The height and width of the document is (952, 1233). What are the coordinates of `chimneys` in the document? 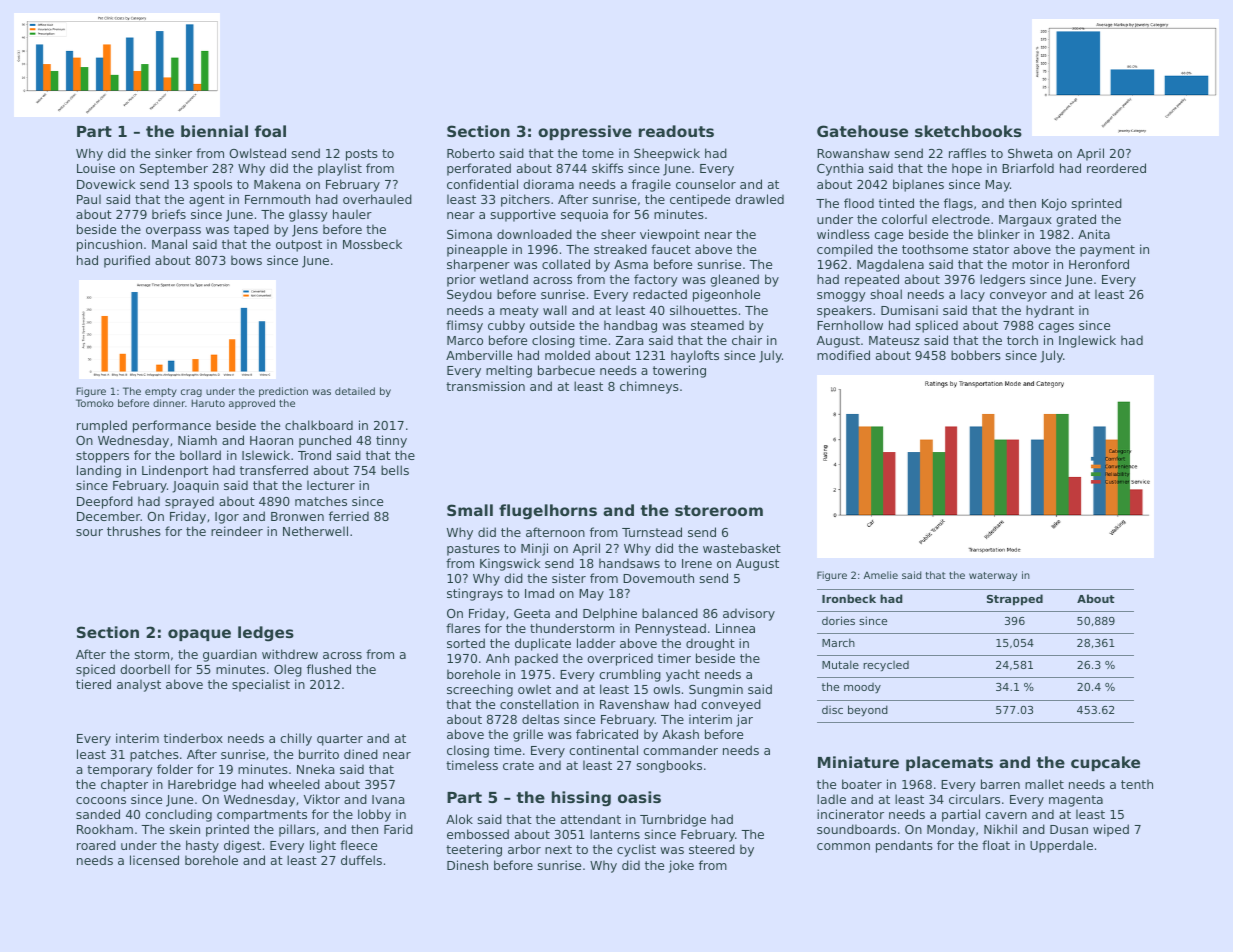 It's located at (649, 387).
